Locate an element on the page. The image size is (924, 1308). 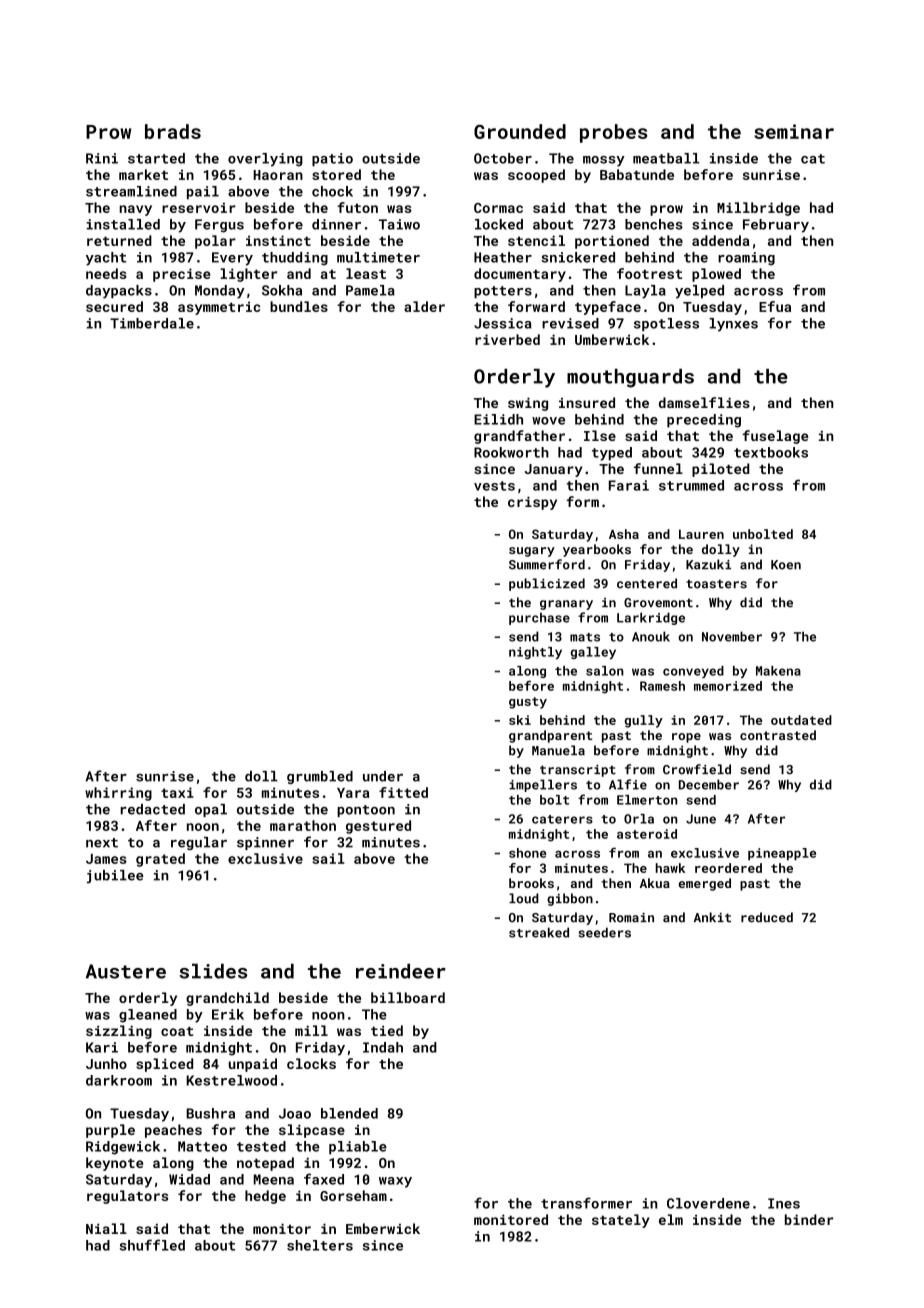
Niall is located at coordinates (106, 1228).
